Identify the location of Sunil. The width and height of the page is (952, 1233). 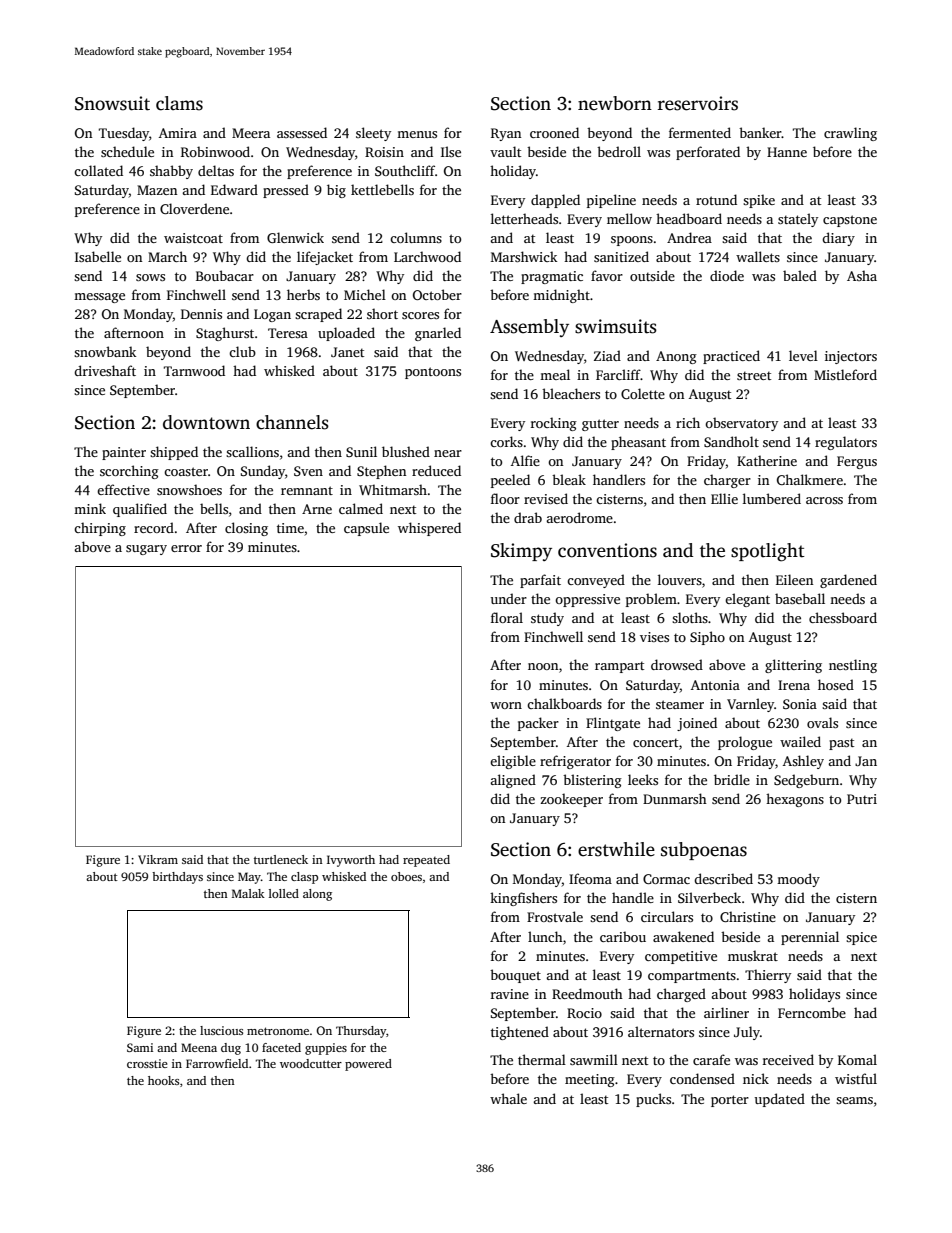
(361, 451).
